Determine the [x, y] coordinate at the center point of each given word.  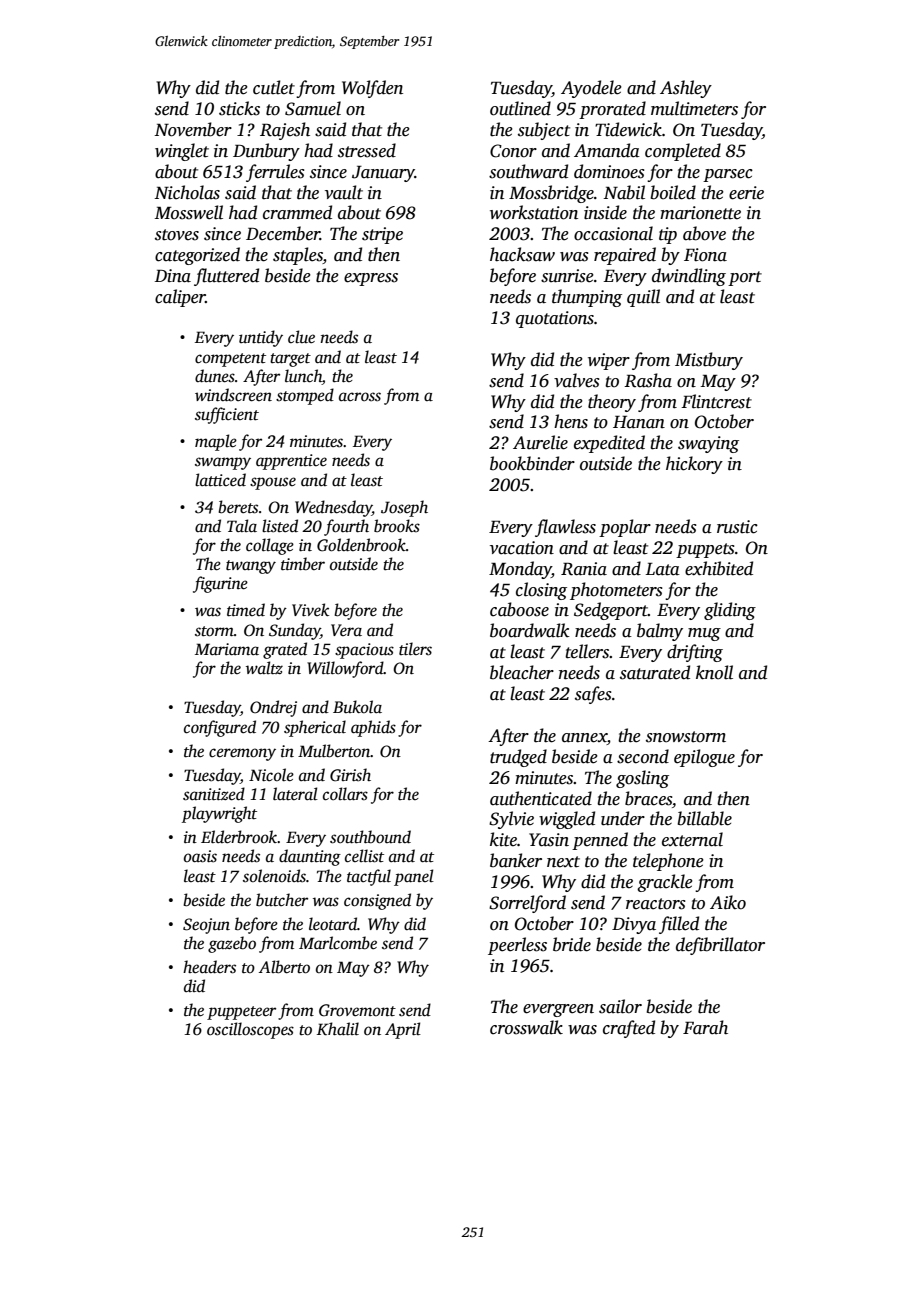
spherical [315, 728]
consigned [377, 901]
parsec [728, 175]
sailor [620, 1006]
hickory [694, 465]
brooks [397, 526]
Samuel [313, 108]
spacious [364, 651]
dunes [215, 376]
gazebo [232, 944]
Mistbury [709, 361]
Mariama [227, 649]
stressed [367, 150]
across [360, 397]
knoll [714, 672]
